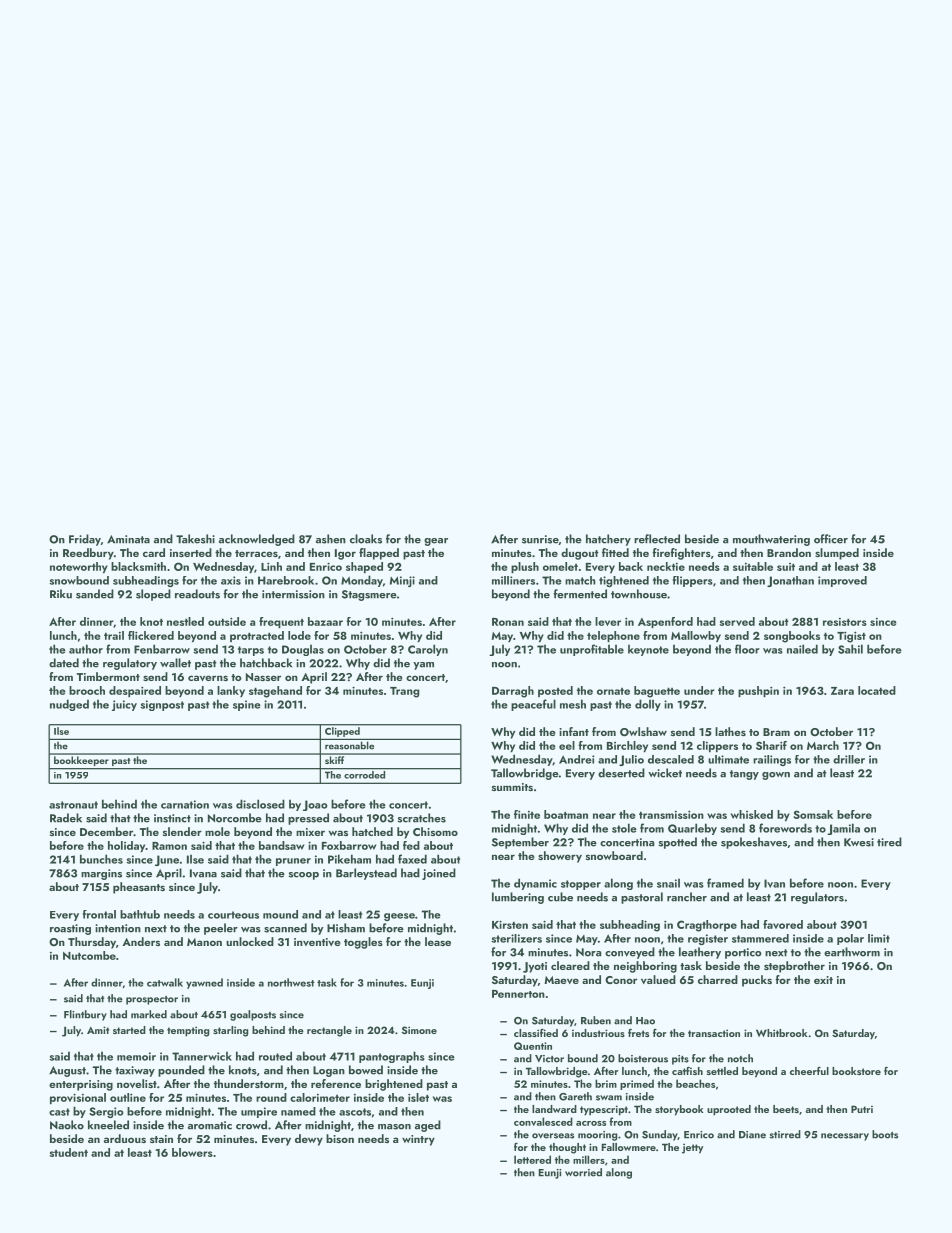 The image size is (952, 1233). What do you see at coordinates (535, 967) in the page?
I see `Jyoti` at bounding box center [535, 967].
